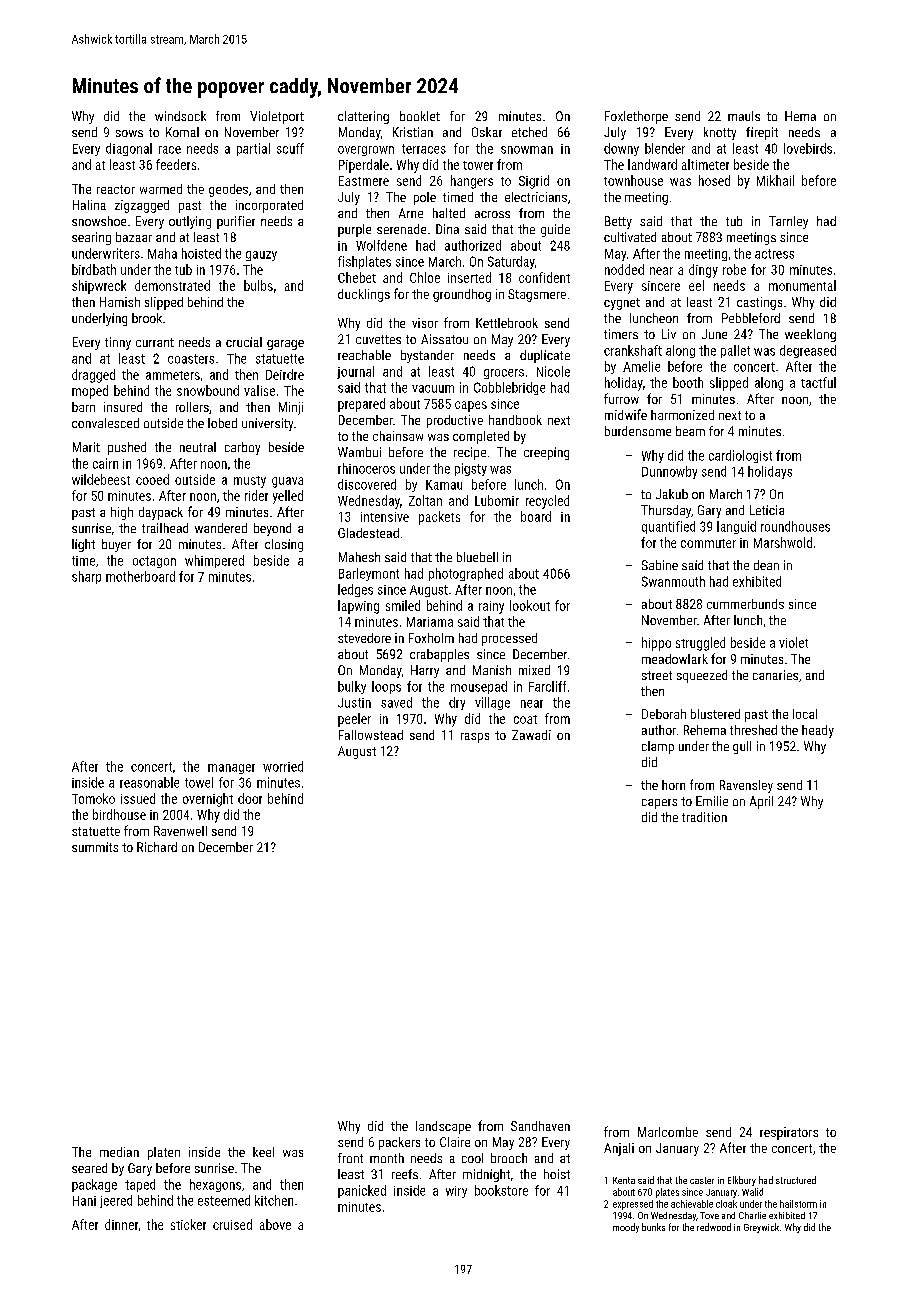 The height and width of the page is (1316, 908). What do you see at coordinates (398, 436) in the page?
I see `chainsaw` at bounding box center [398, 436].
